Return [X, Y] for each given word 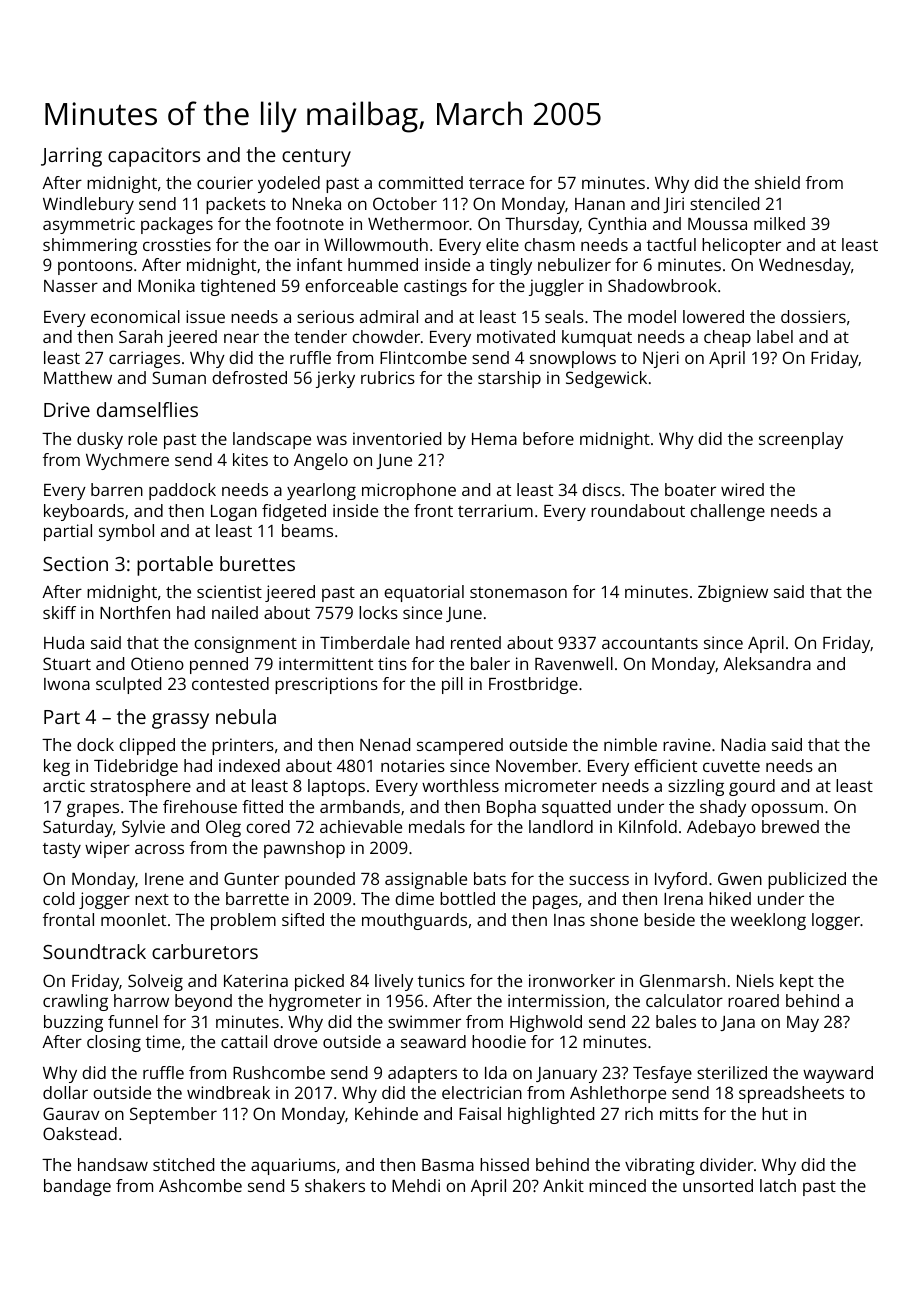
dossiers [813, 316]
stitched [183, 1164]
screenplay [801, 440]
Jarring [71, 157]
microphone [409, 491]
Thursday [542, 225]
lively [394, 982]
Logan [234, 513]
